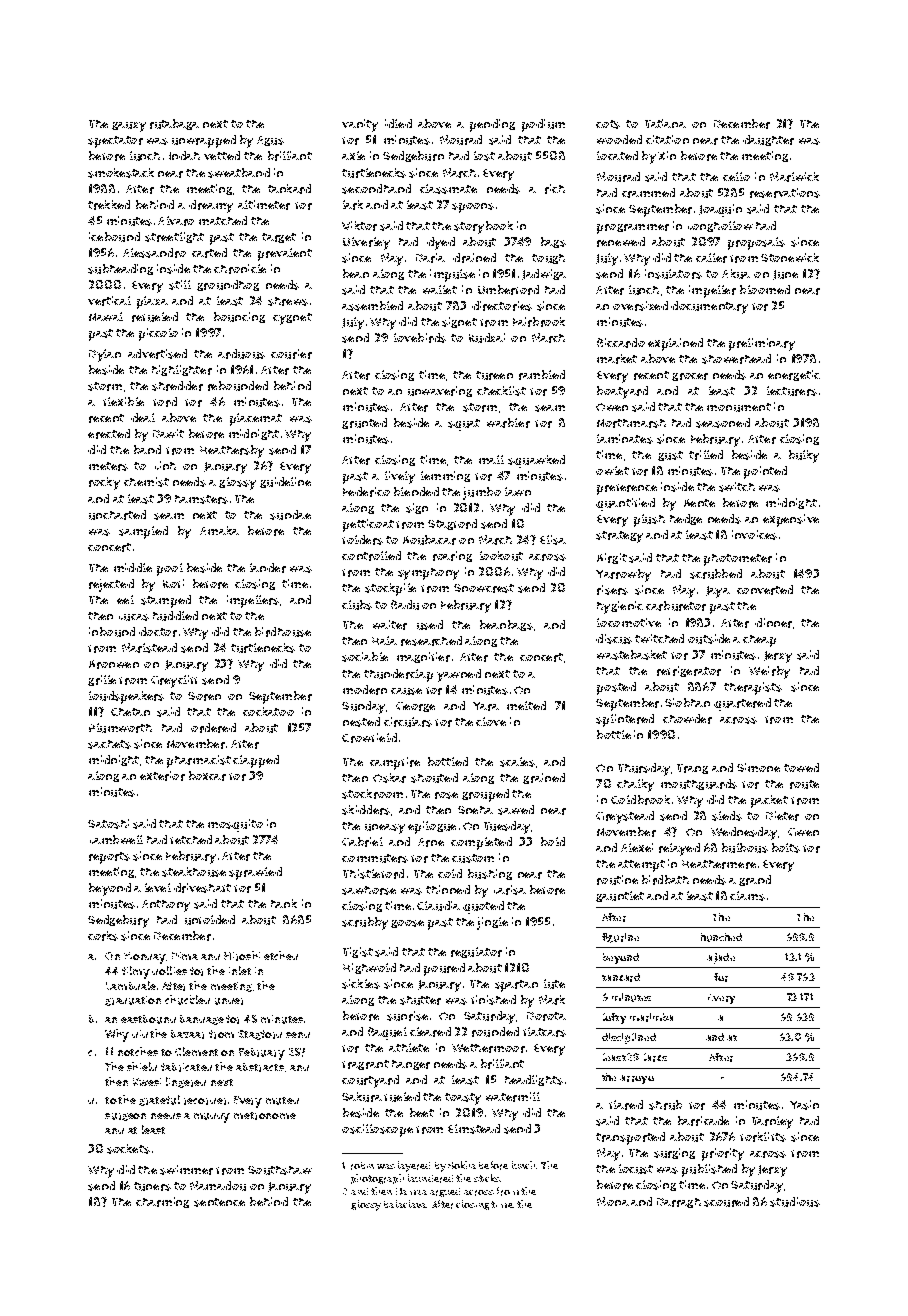 The height and width of the document is (1316, 908). Describe the element at coordinates (440, 391) in the document. I see `unwavering` at that location.
